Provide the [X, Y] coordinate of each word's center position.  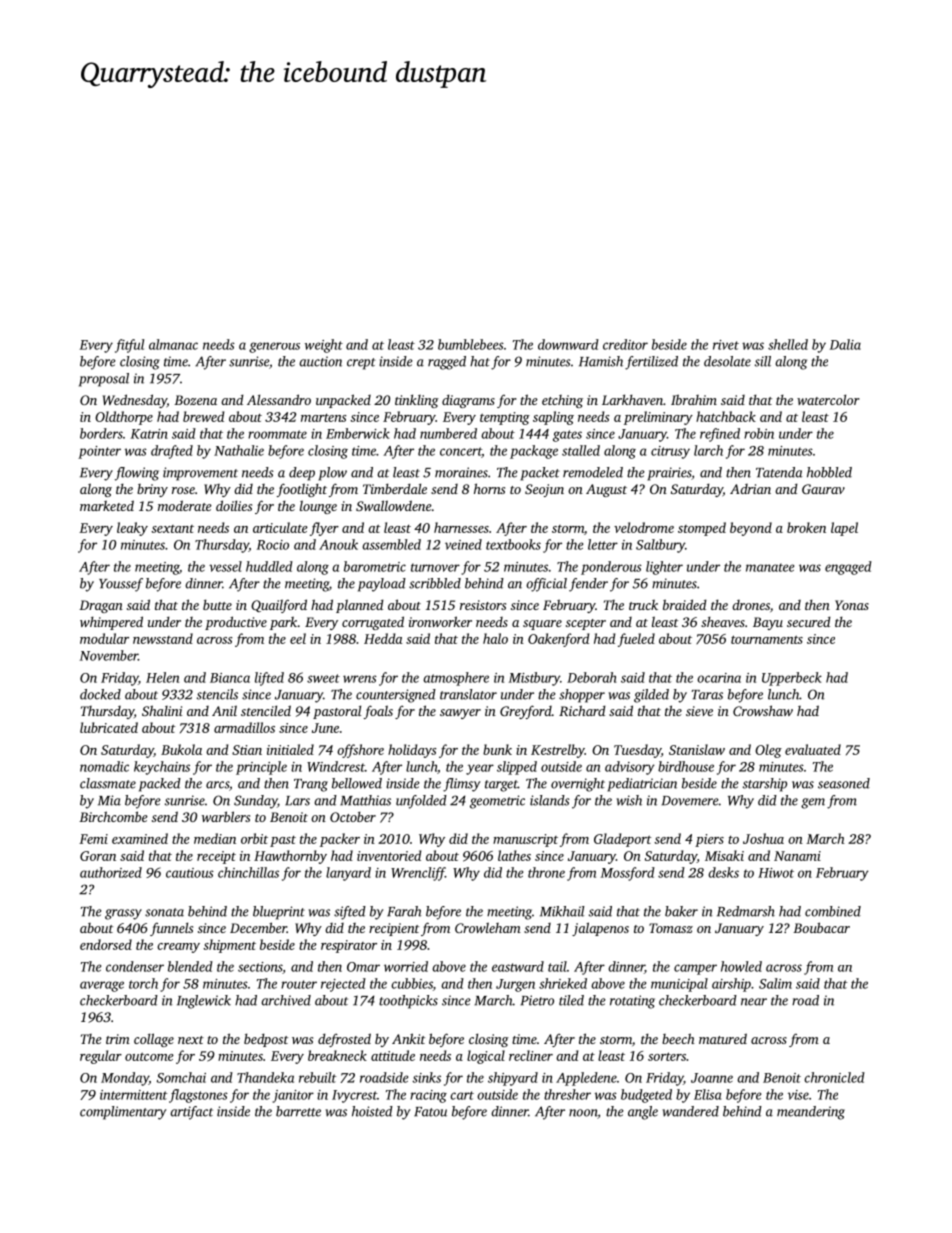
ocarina [719, 678]
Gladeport [623, 840]
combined [833, 911]
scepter [586, 624]
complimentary [123, 1113]
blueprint [279, 913]
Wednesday [135, 401]
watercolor [828, 399]
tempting [505, 418]
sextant [172, 529]
